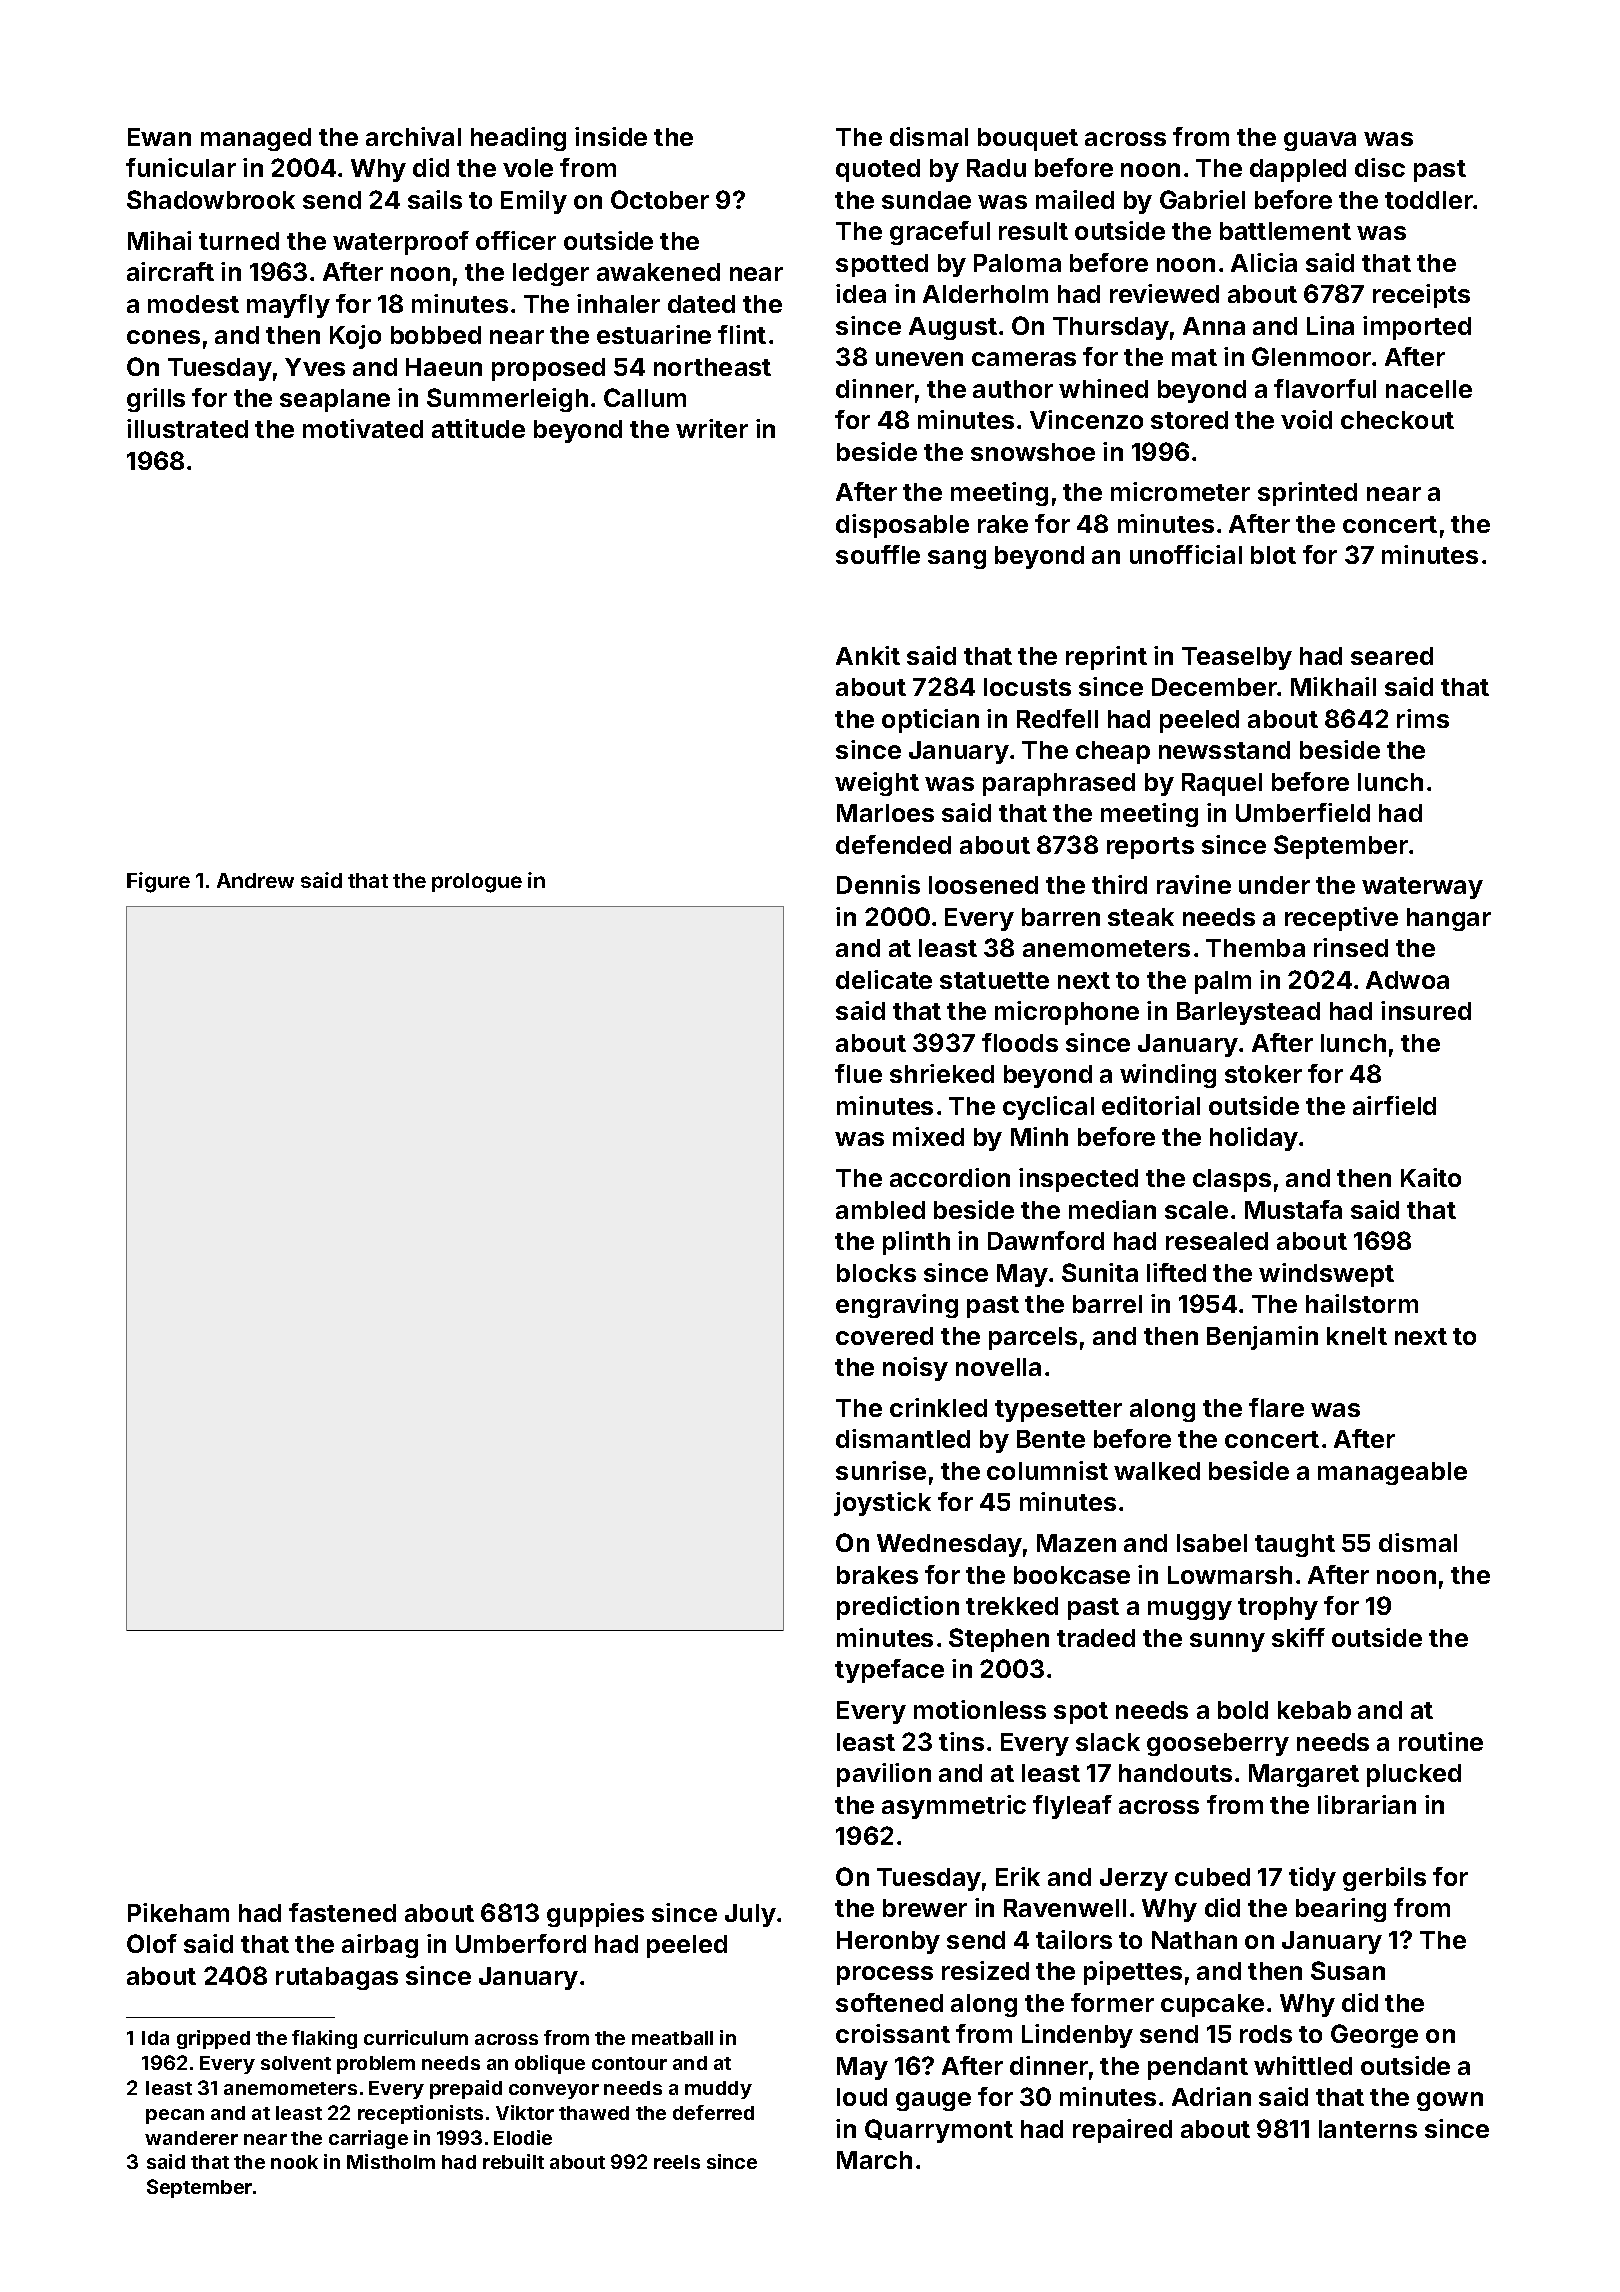 The width and height of the image is (1620, 2292). What do you see at coordinates (1320, 141) in the image?
I see `guava` at bounding box center [1320, 141].
